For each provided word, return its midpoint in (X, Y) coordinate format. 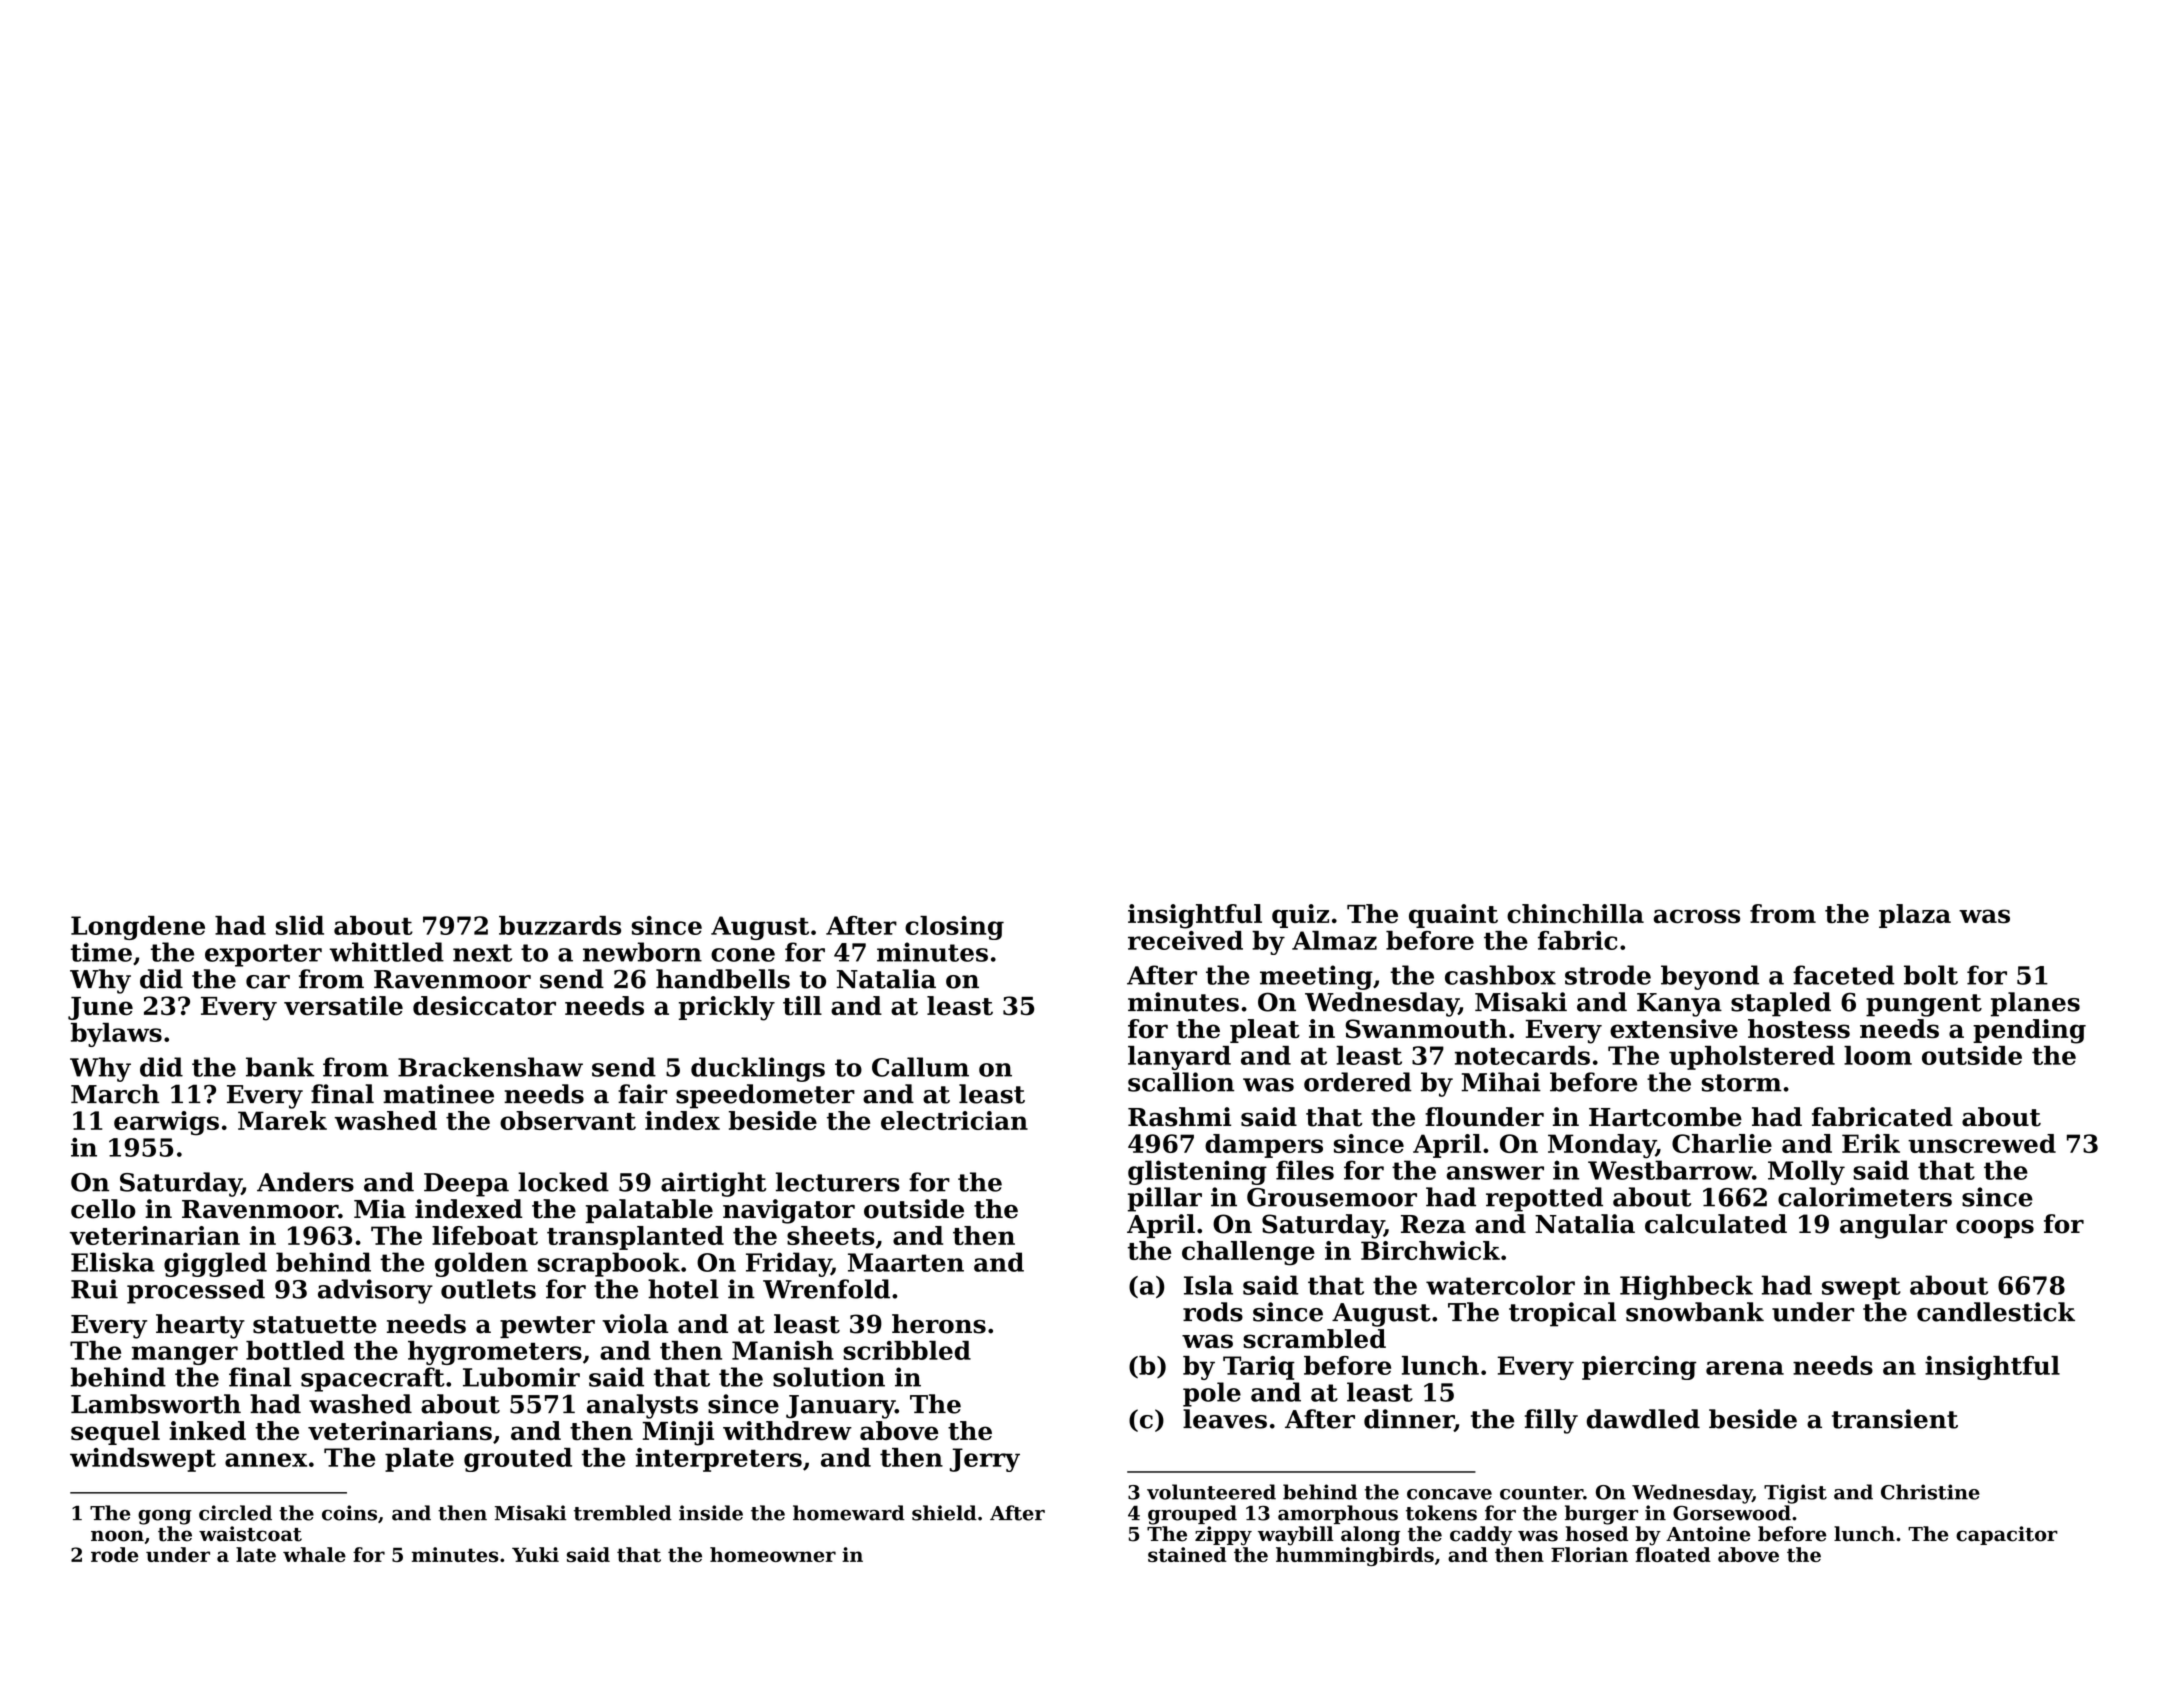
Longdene (138, 928)
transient (1895, 1419)
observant (568, 1120)
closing (954, 928)
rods (1213, 1312)
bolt (1931, 975)
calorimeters (1865, 1197)
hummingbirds (1355, 1556)
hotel (683, 1289)
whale (314, 1554)
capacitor (2007, 1535)
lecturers (838, 1182)
